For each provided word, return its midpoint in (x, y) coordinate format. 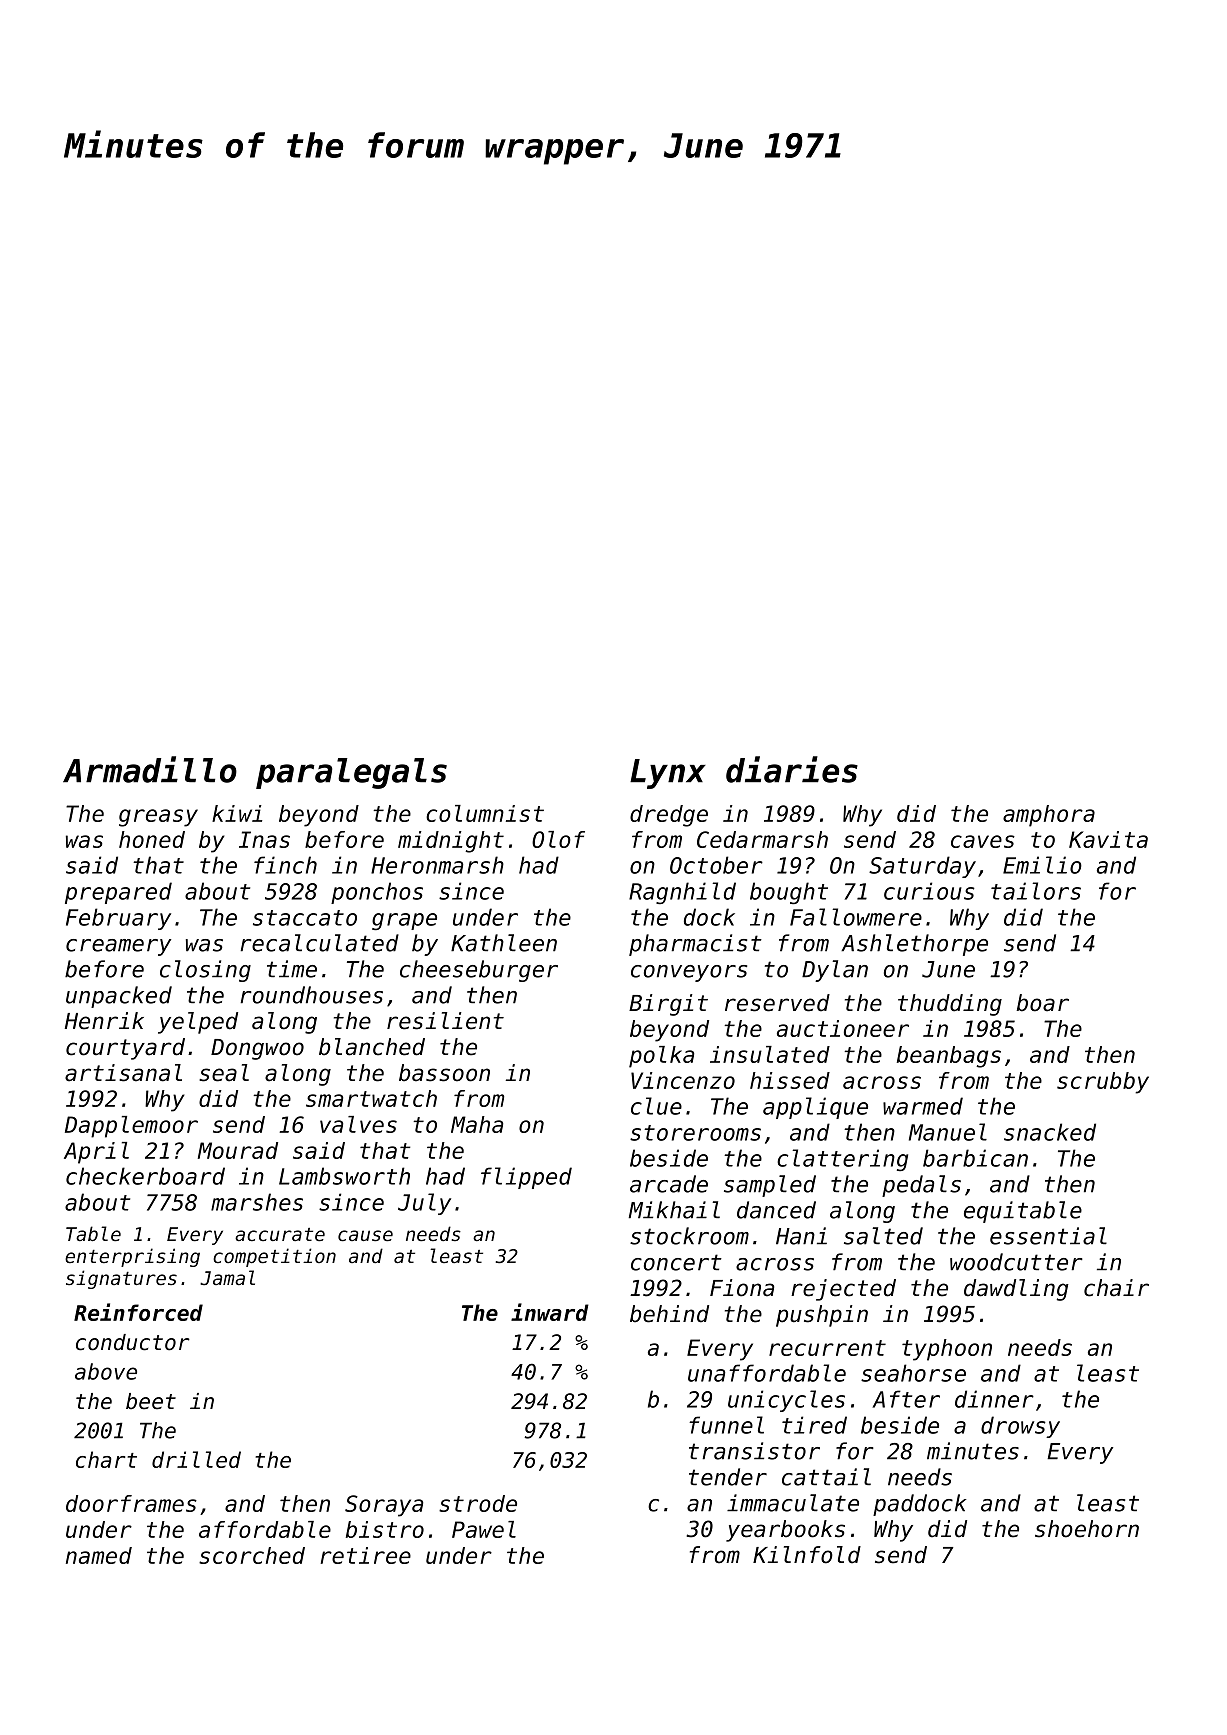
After (906, 1399)
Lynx (668, 774)
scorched (252, 1555)
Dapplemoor (131, 1127)
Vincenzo (683, 1080)
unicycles (786, 1401)
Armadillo (150, 769)
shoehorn (1087, 1529)
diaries (792, 769)
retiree (366, 1555)
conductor (133, 1342)
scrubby (1103, 1083)
